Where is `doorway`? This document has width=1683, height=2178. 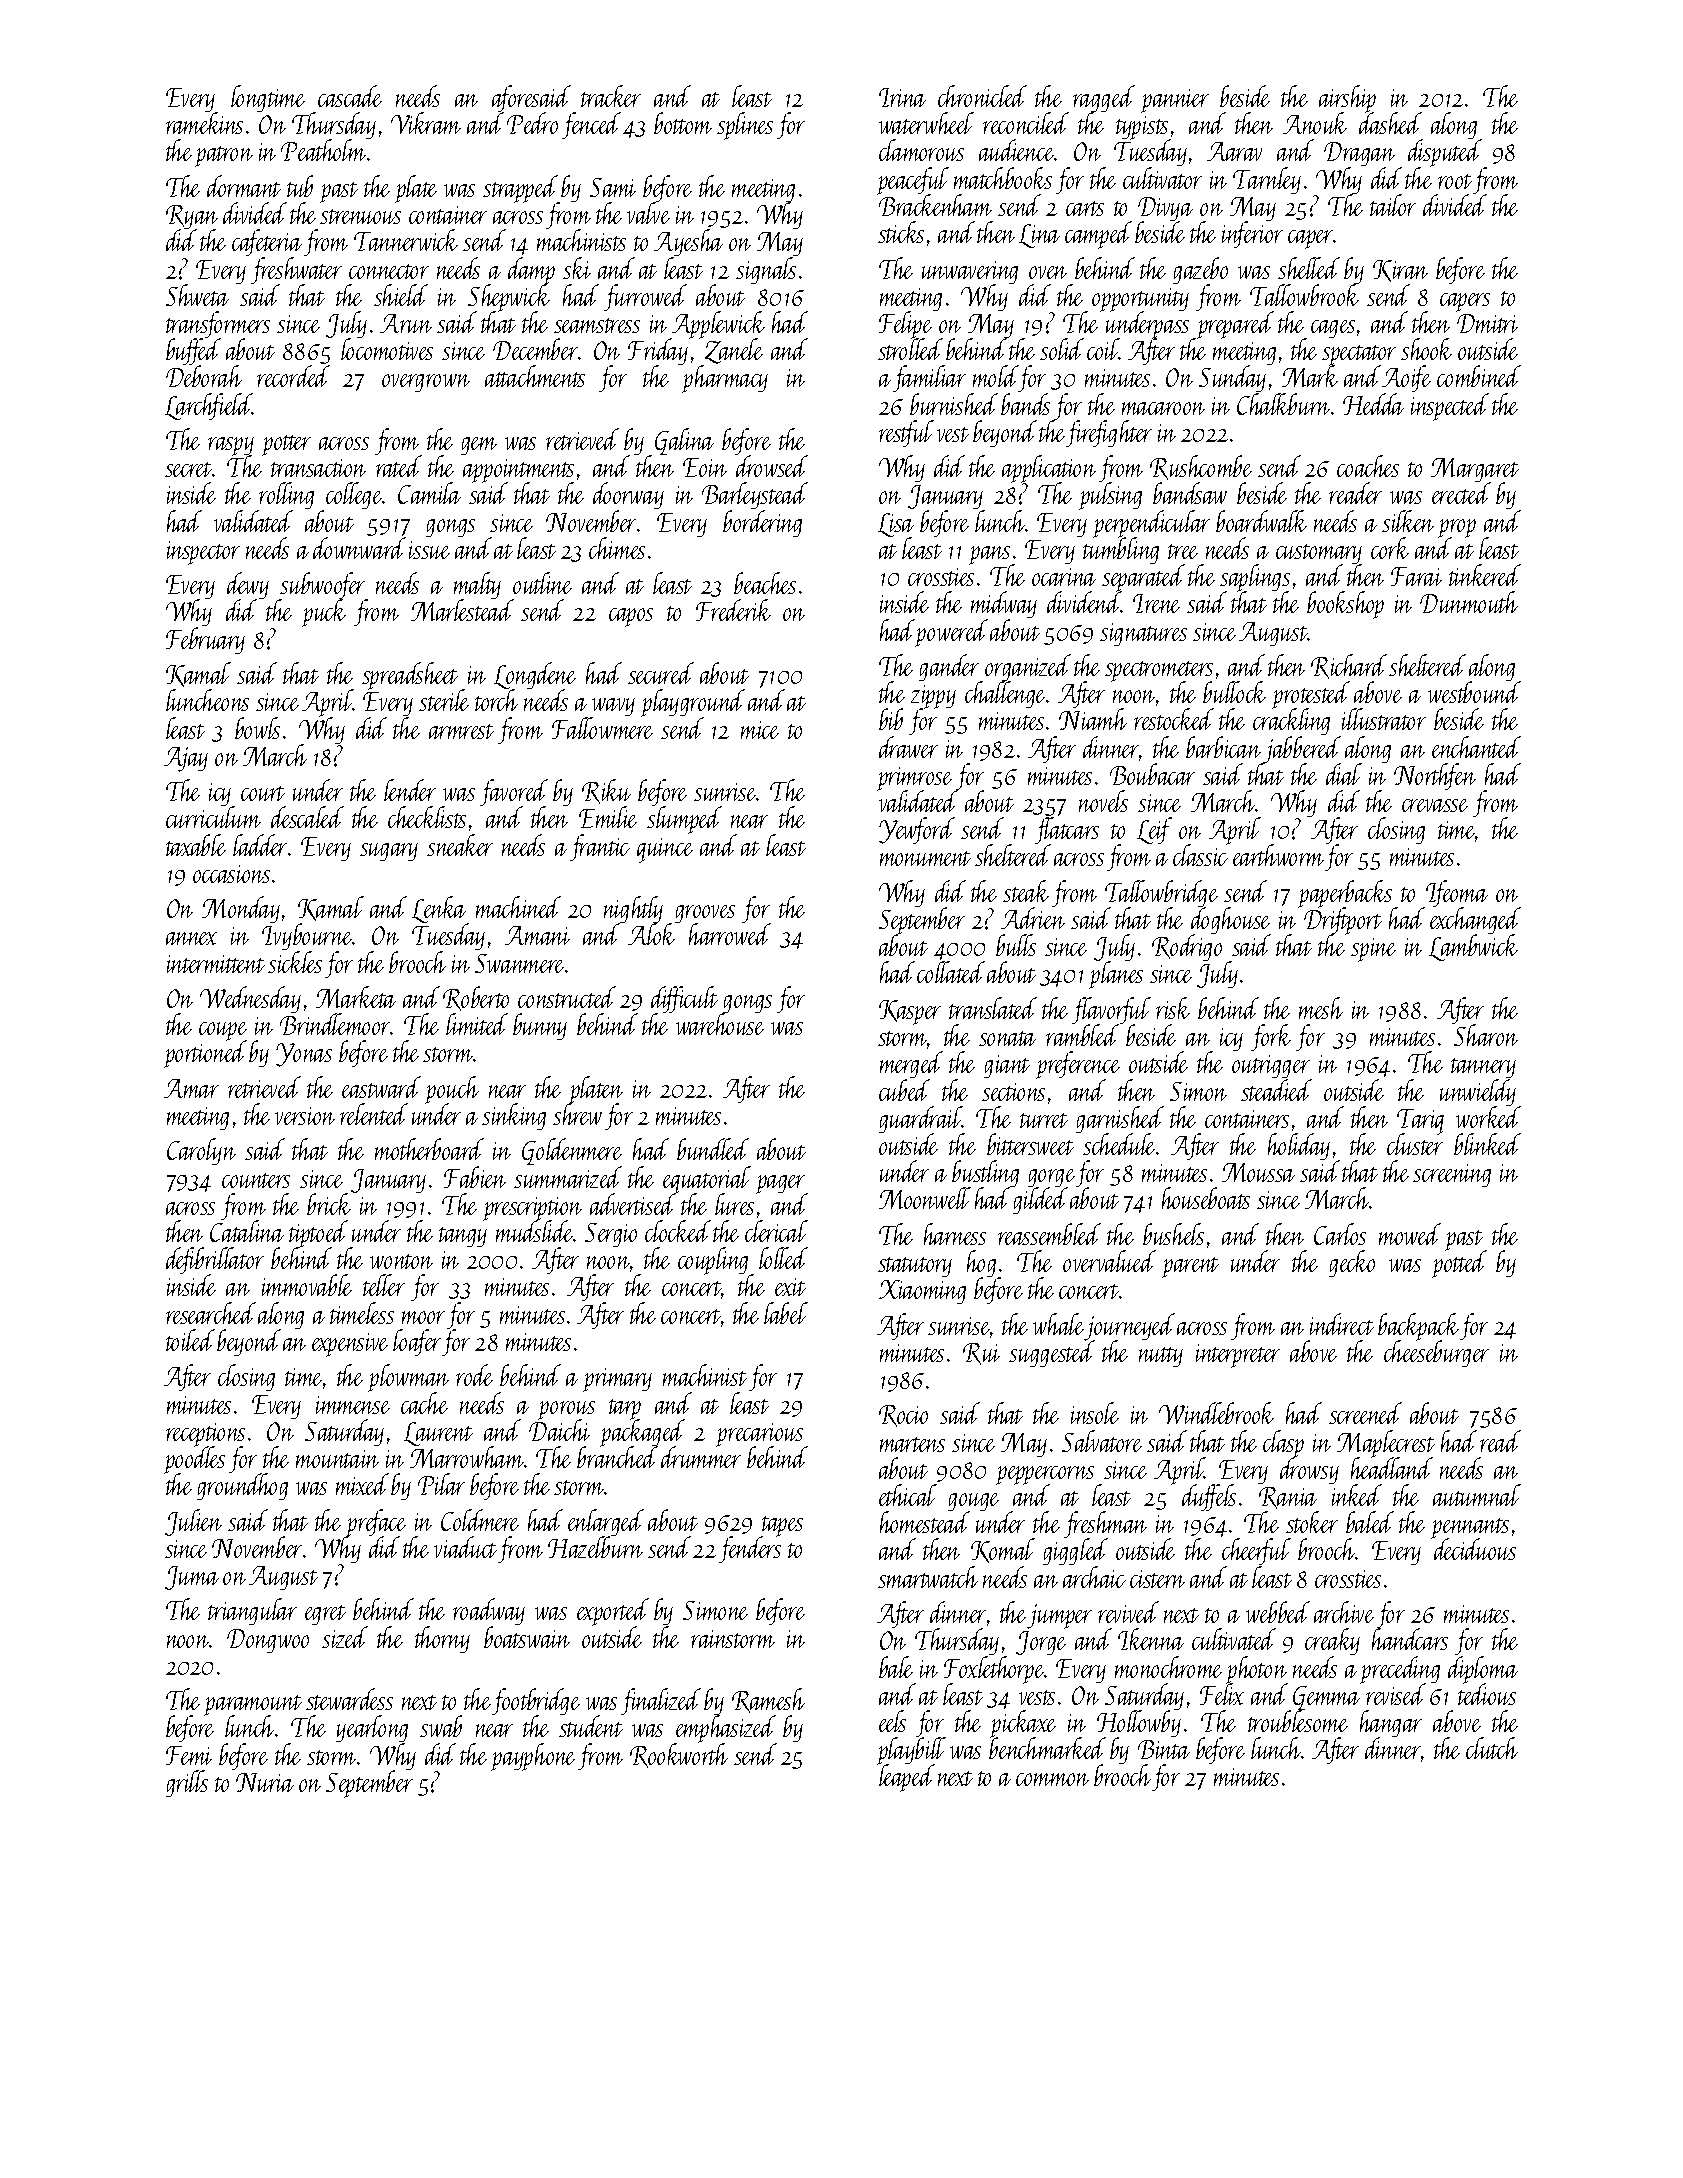
doorway is located at coordinates (628, 495).
